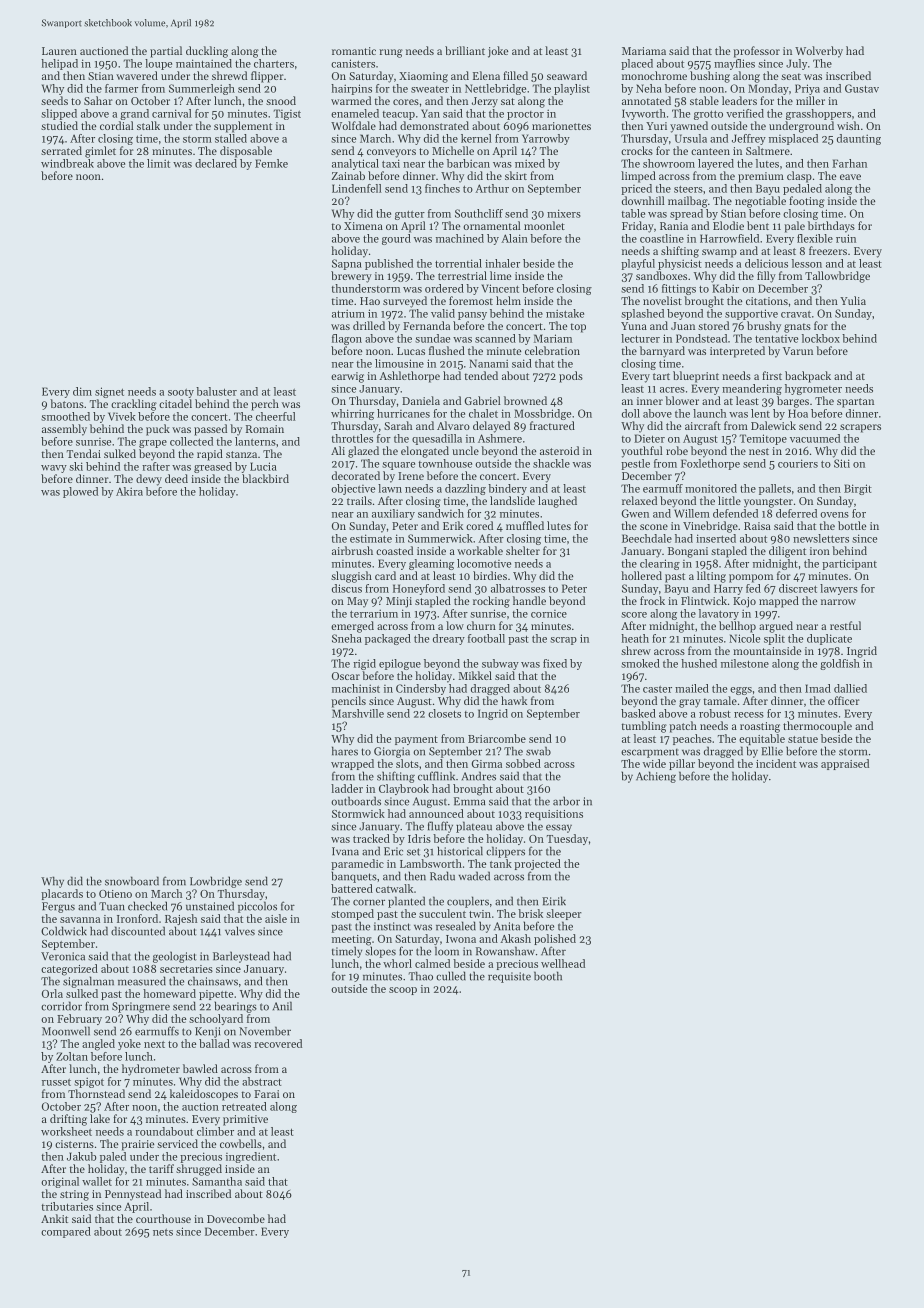 This screenshot has width=924, height=1308. What do you see at coordinates (390, 488) in the screenshot?
I see `lawn` at bounding box center [390, 488].
